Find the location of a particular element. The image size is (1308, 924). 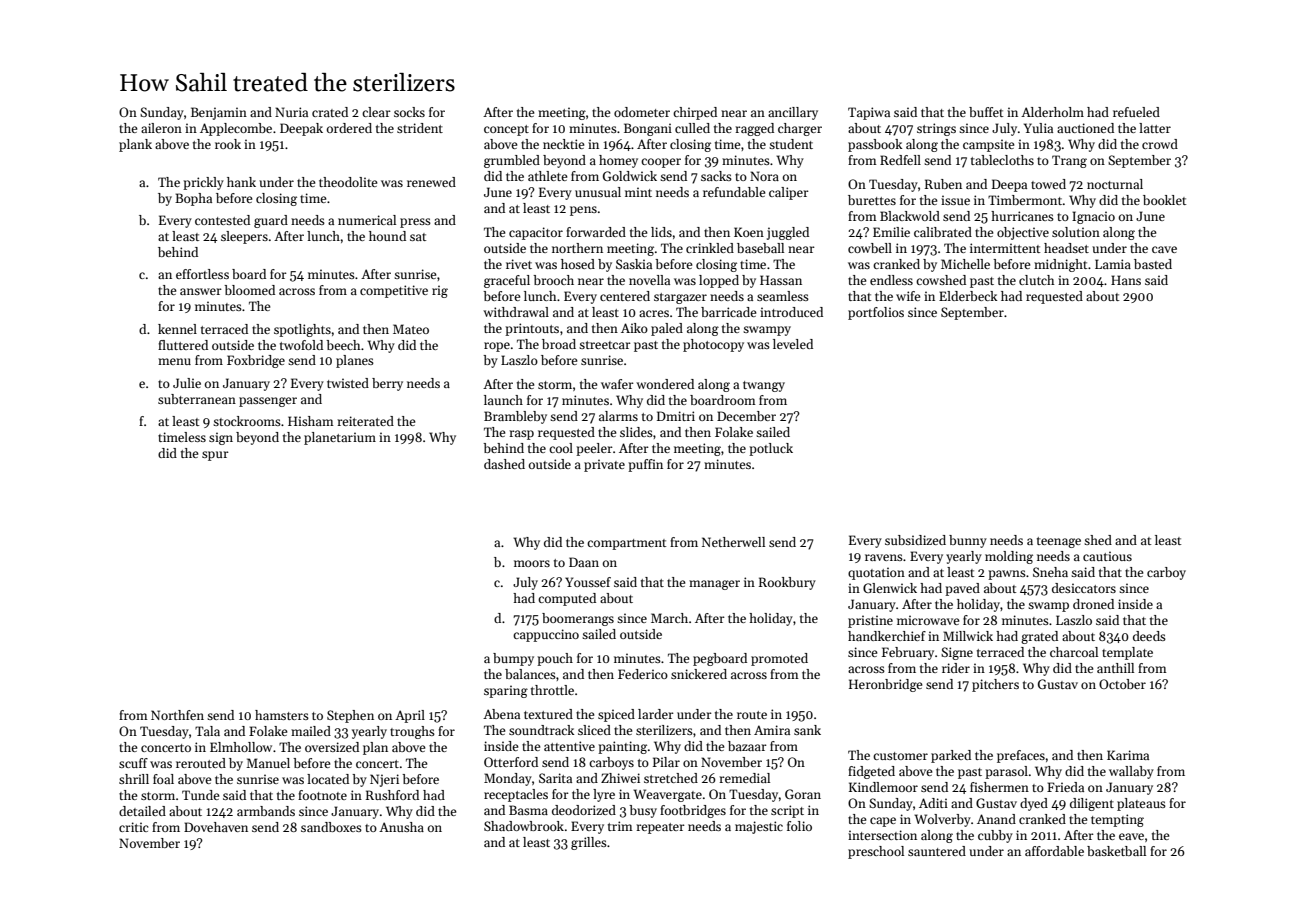

parked is located at coordinates (951, 756).
